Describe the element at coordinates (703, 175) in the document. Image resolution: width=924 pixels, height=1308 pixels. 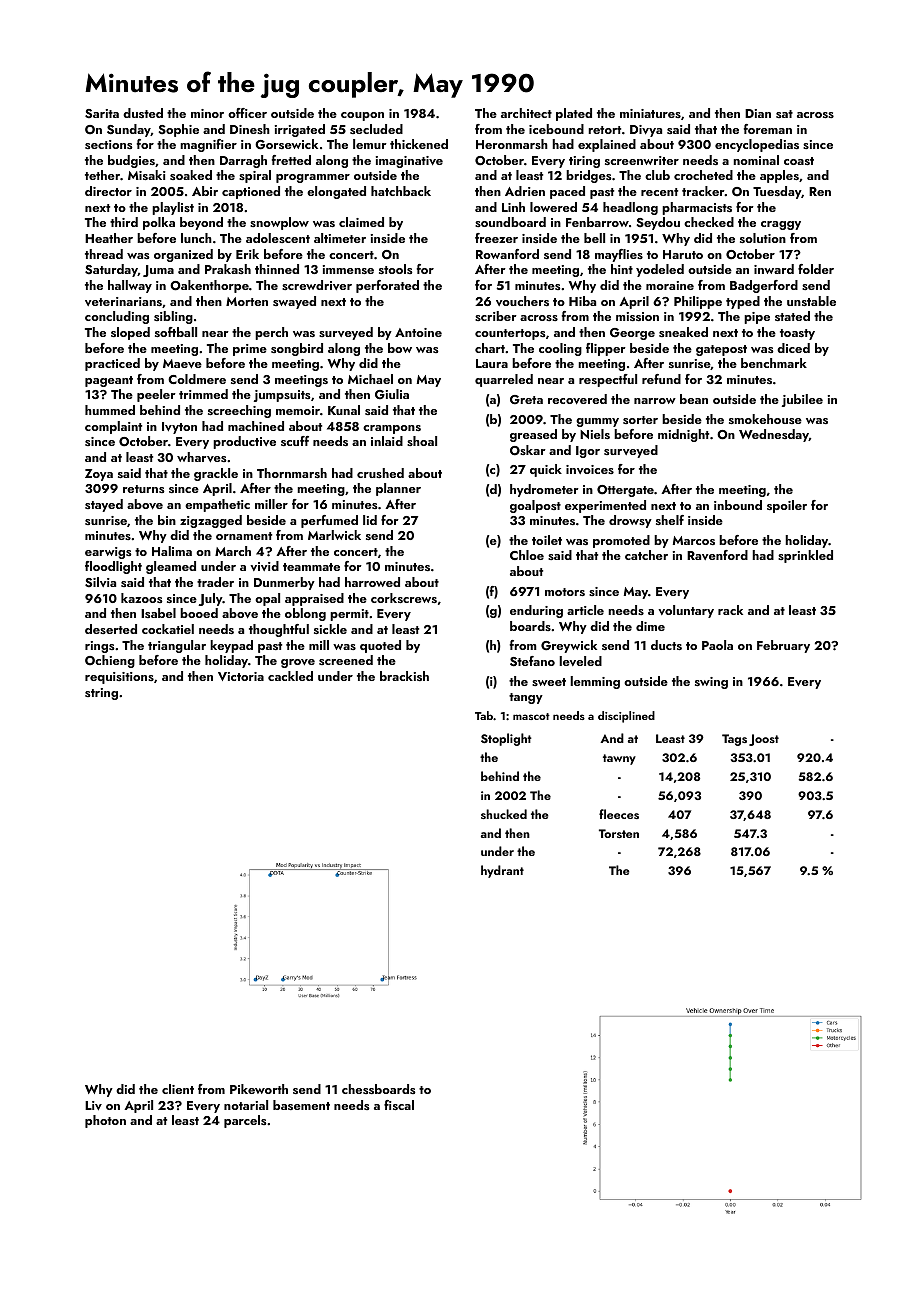
I see `crocheted` at that location.
